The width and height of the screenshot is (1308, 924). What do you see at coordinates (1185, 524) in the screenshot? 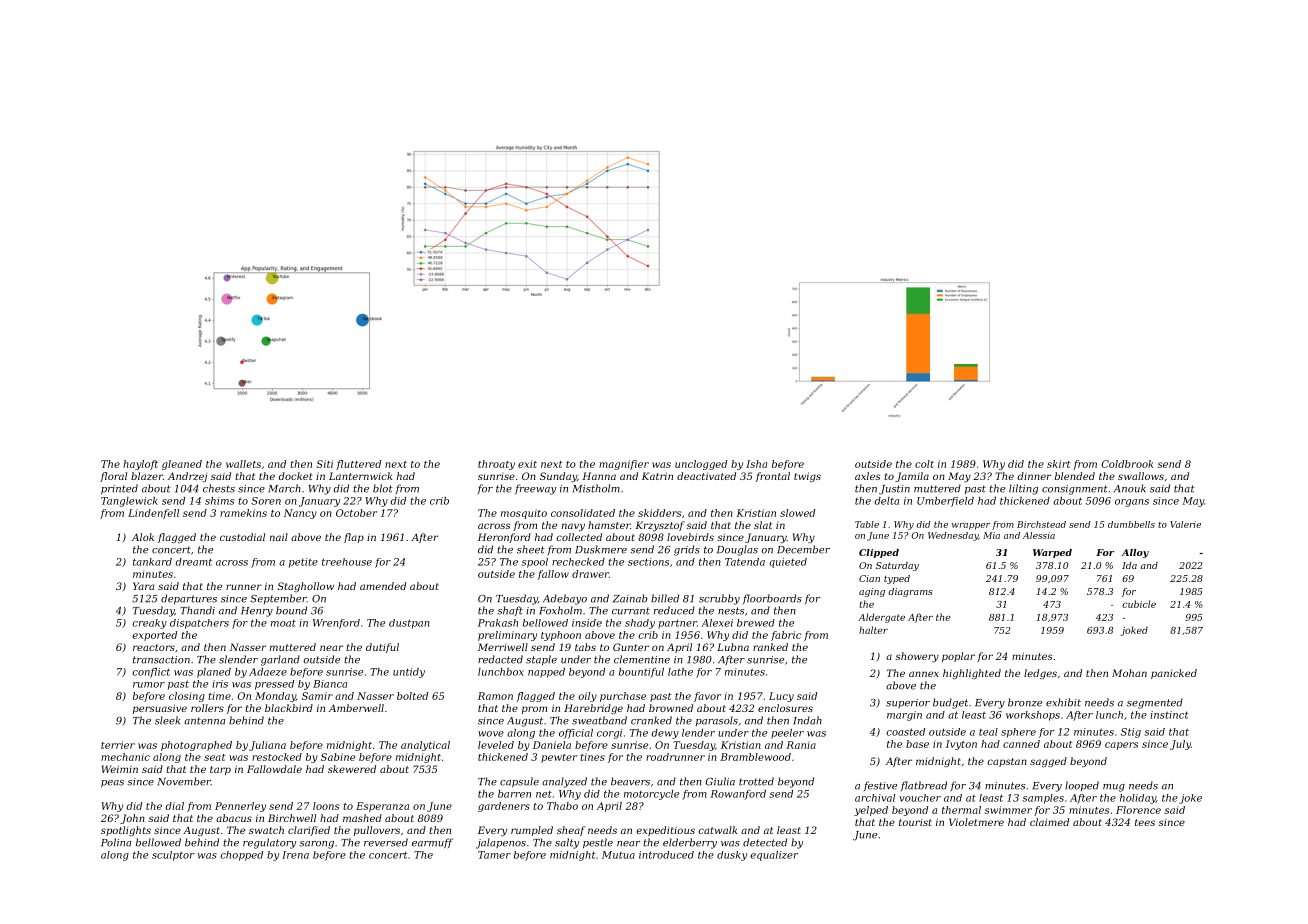
I see `Valerie` at bounding box center [1185, 524].
